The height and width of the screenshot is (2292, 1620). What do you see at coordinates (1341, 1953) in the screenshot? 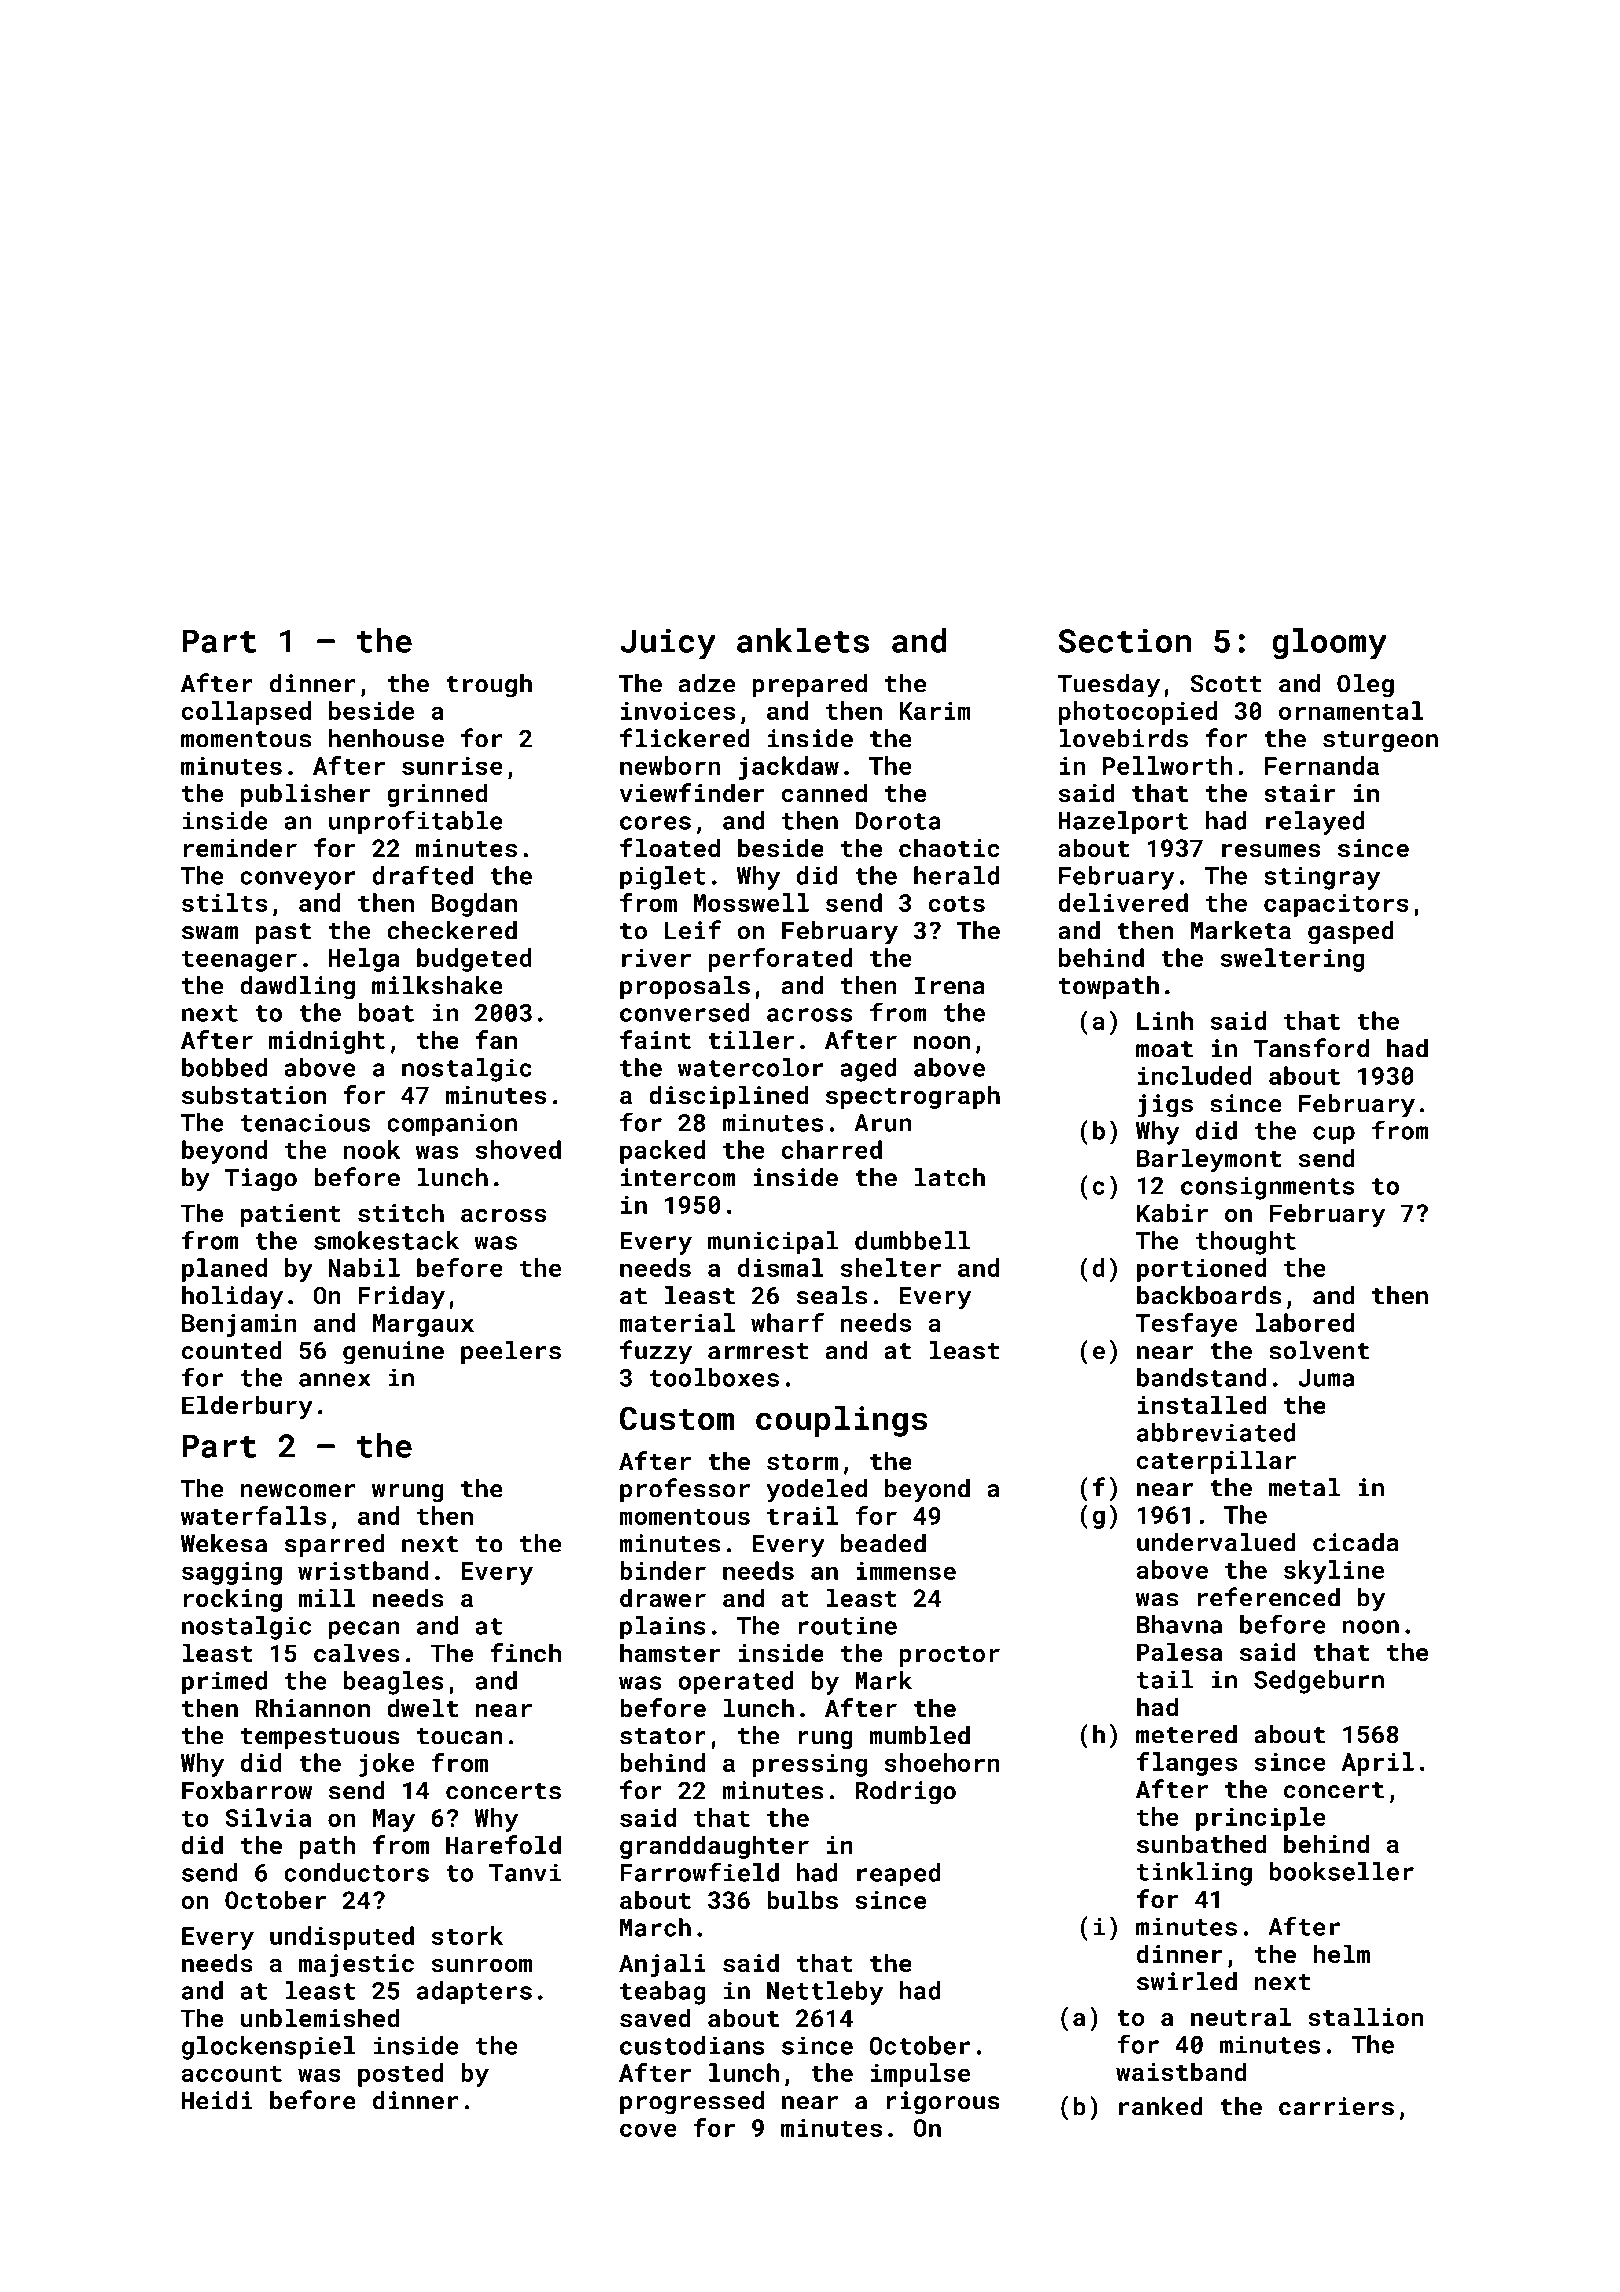
I see `helm` at bounding box center [1341, 1953].
